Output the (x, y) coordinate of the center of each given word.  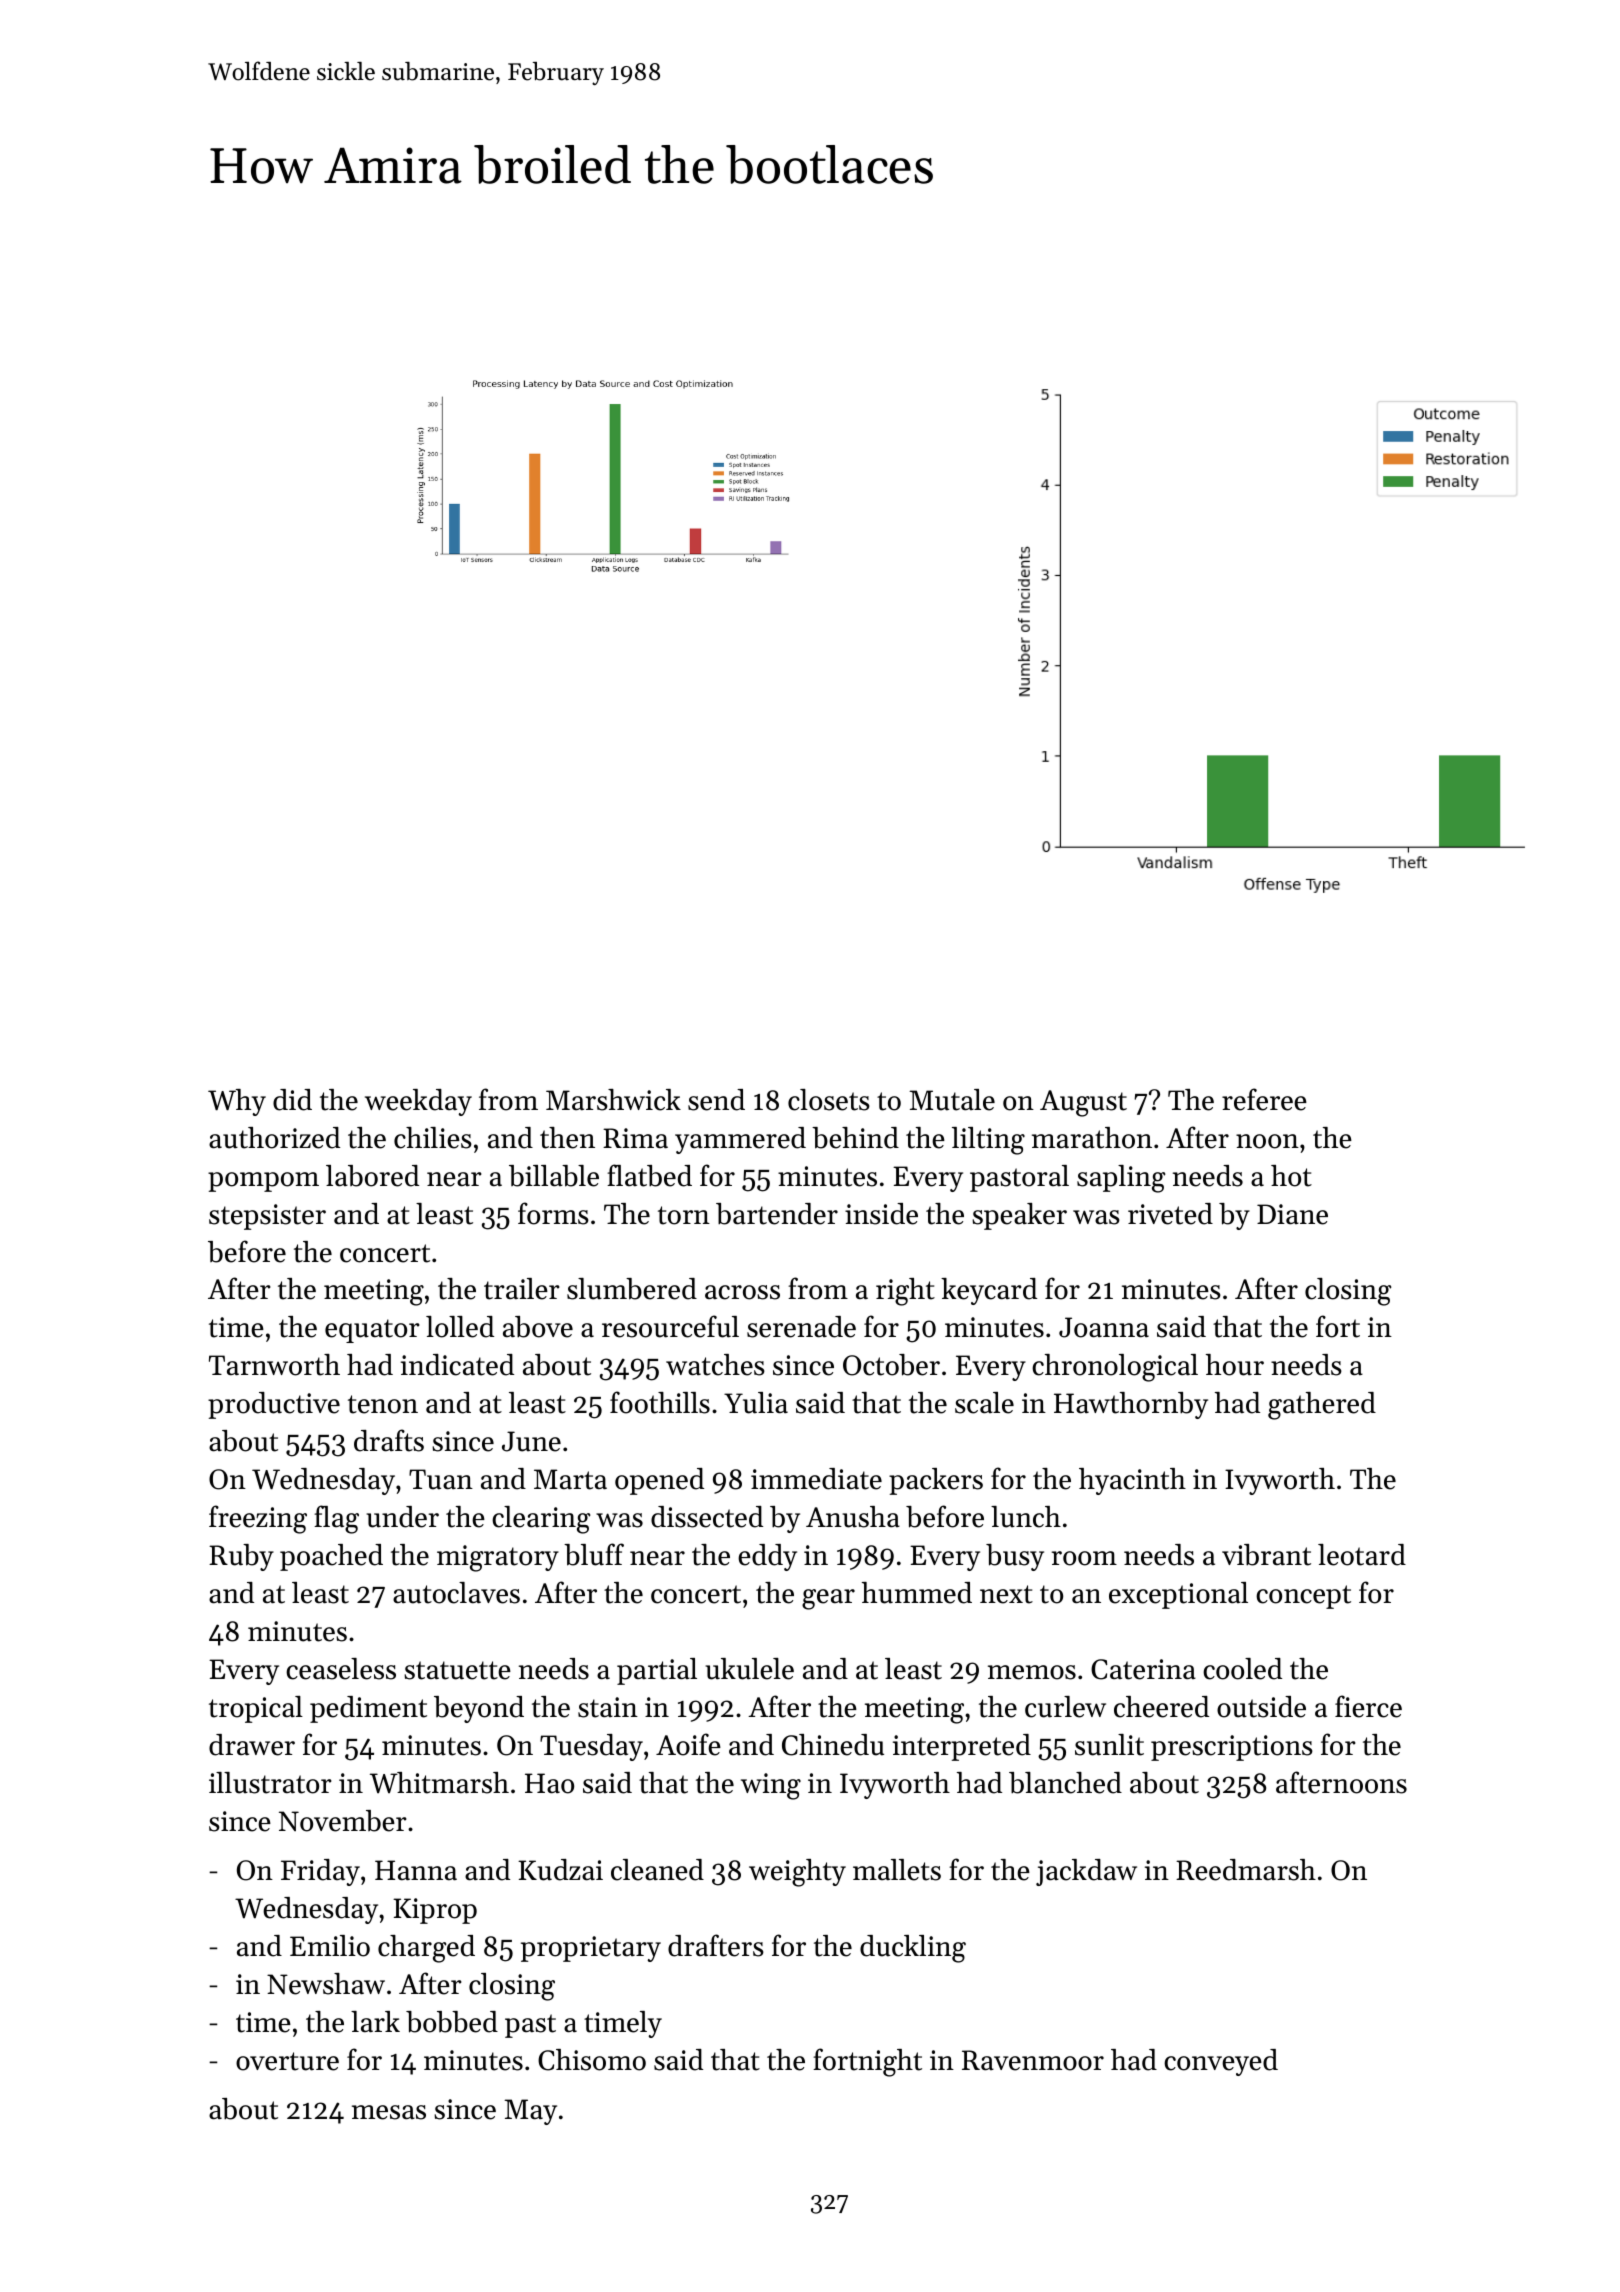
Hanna (416, 1870)
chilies (433, 1138)
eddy (767, 1557)
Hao (549, 1783)
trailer (522, 1289)
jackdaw (1086, 1872)
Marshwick (613, 1100)
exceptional (1178, 1595)
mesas (389, 2112)
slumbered (632, 1289)
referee (1264, 1099)
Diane (1292, 1214)
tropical (256, 1709)
